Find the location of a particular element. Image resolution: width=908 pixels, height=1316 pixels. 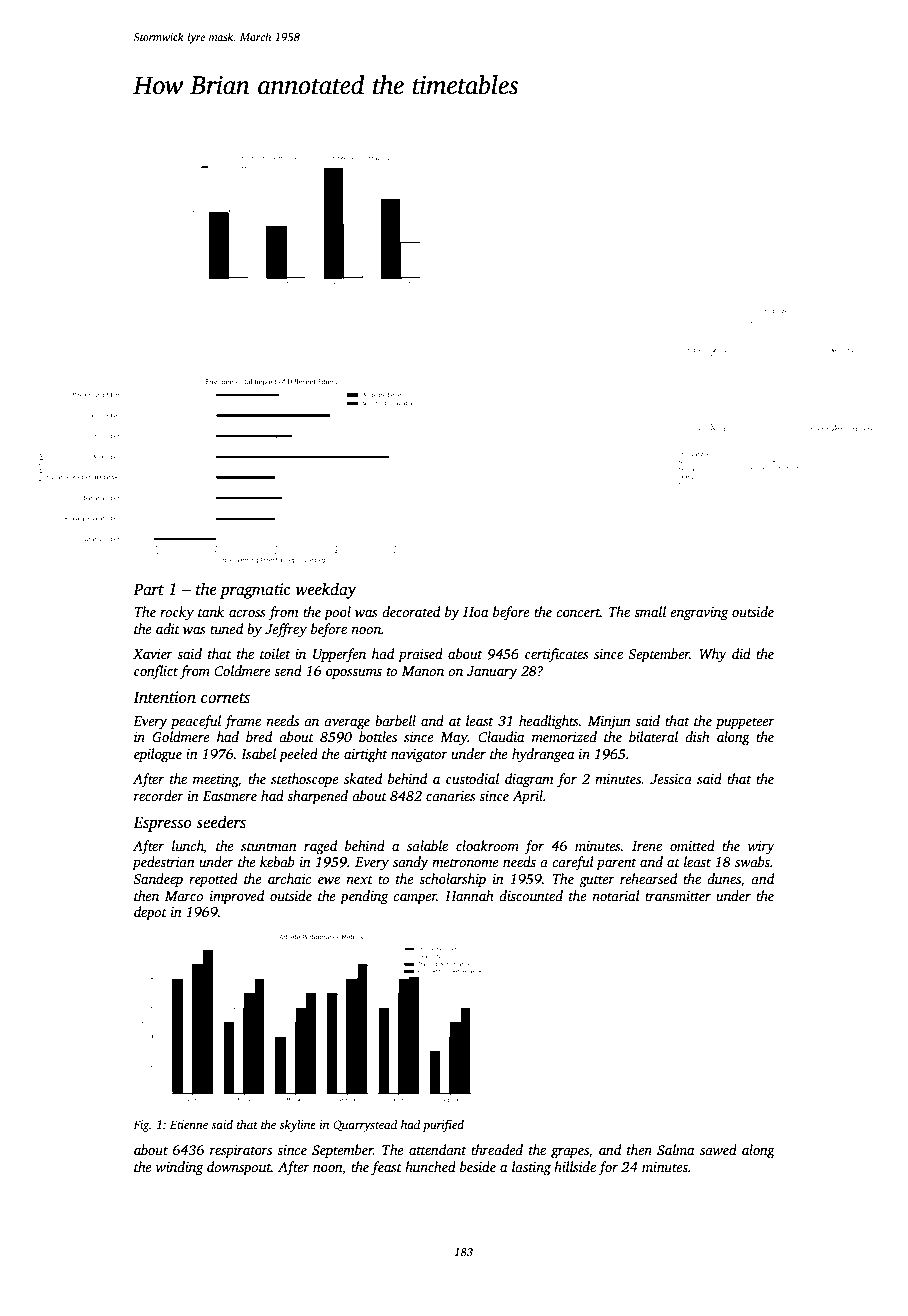

puppeteer is located at coordinates (745, 723).
